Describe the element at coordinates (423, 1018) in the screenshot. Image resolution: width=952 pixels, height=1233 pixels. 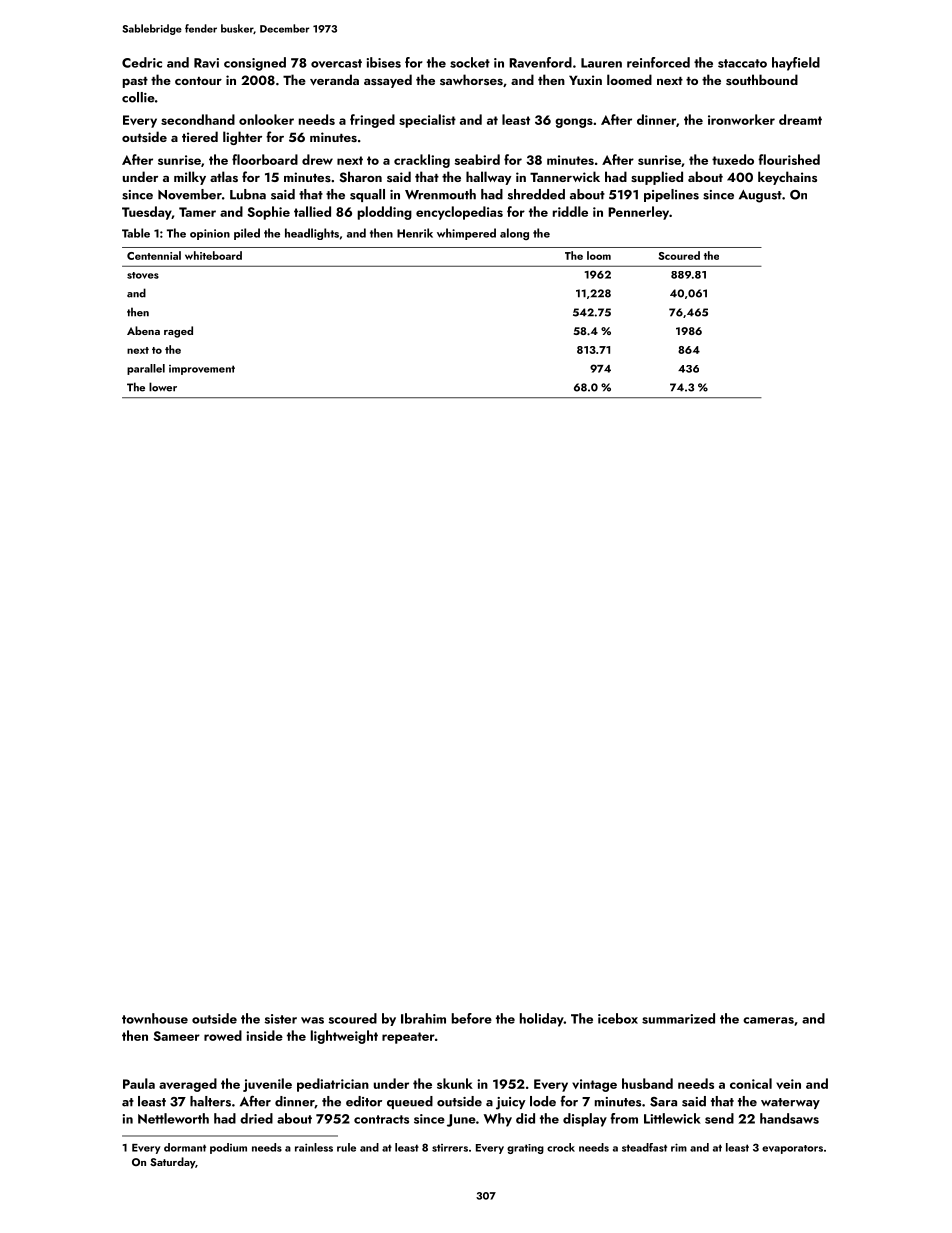
I see `Ibrahim` at that location.
